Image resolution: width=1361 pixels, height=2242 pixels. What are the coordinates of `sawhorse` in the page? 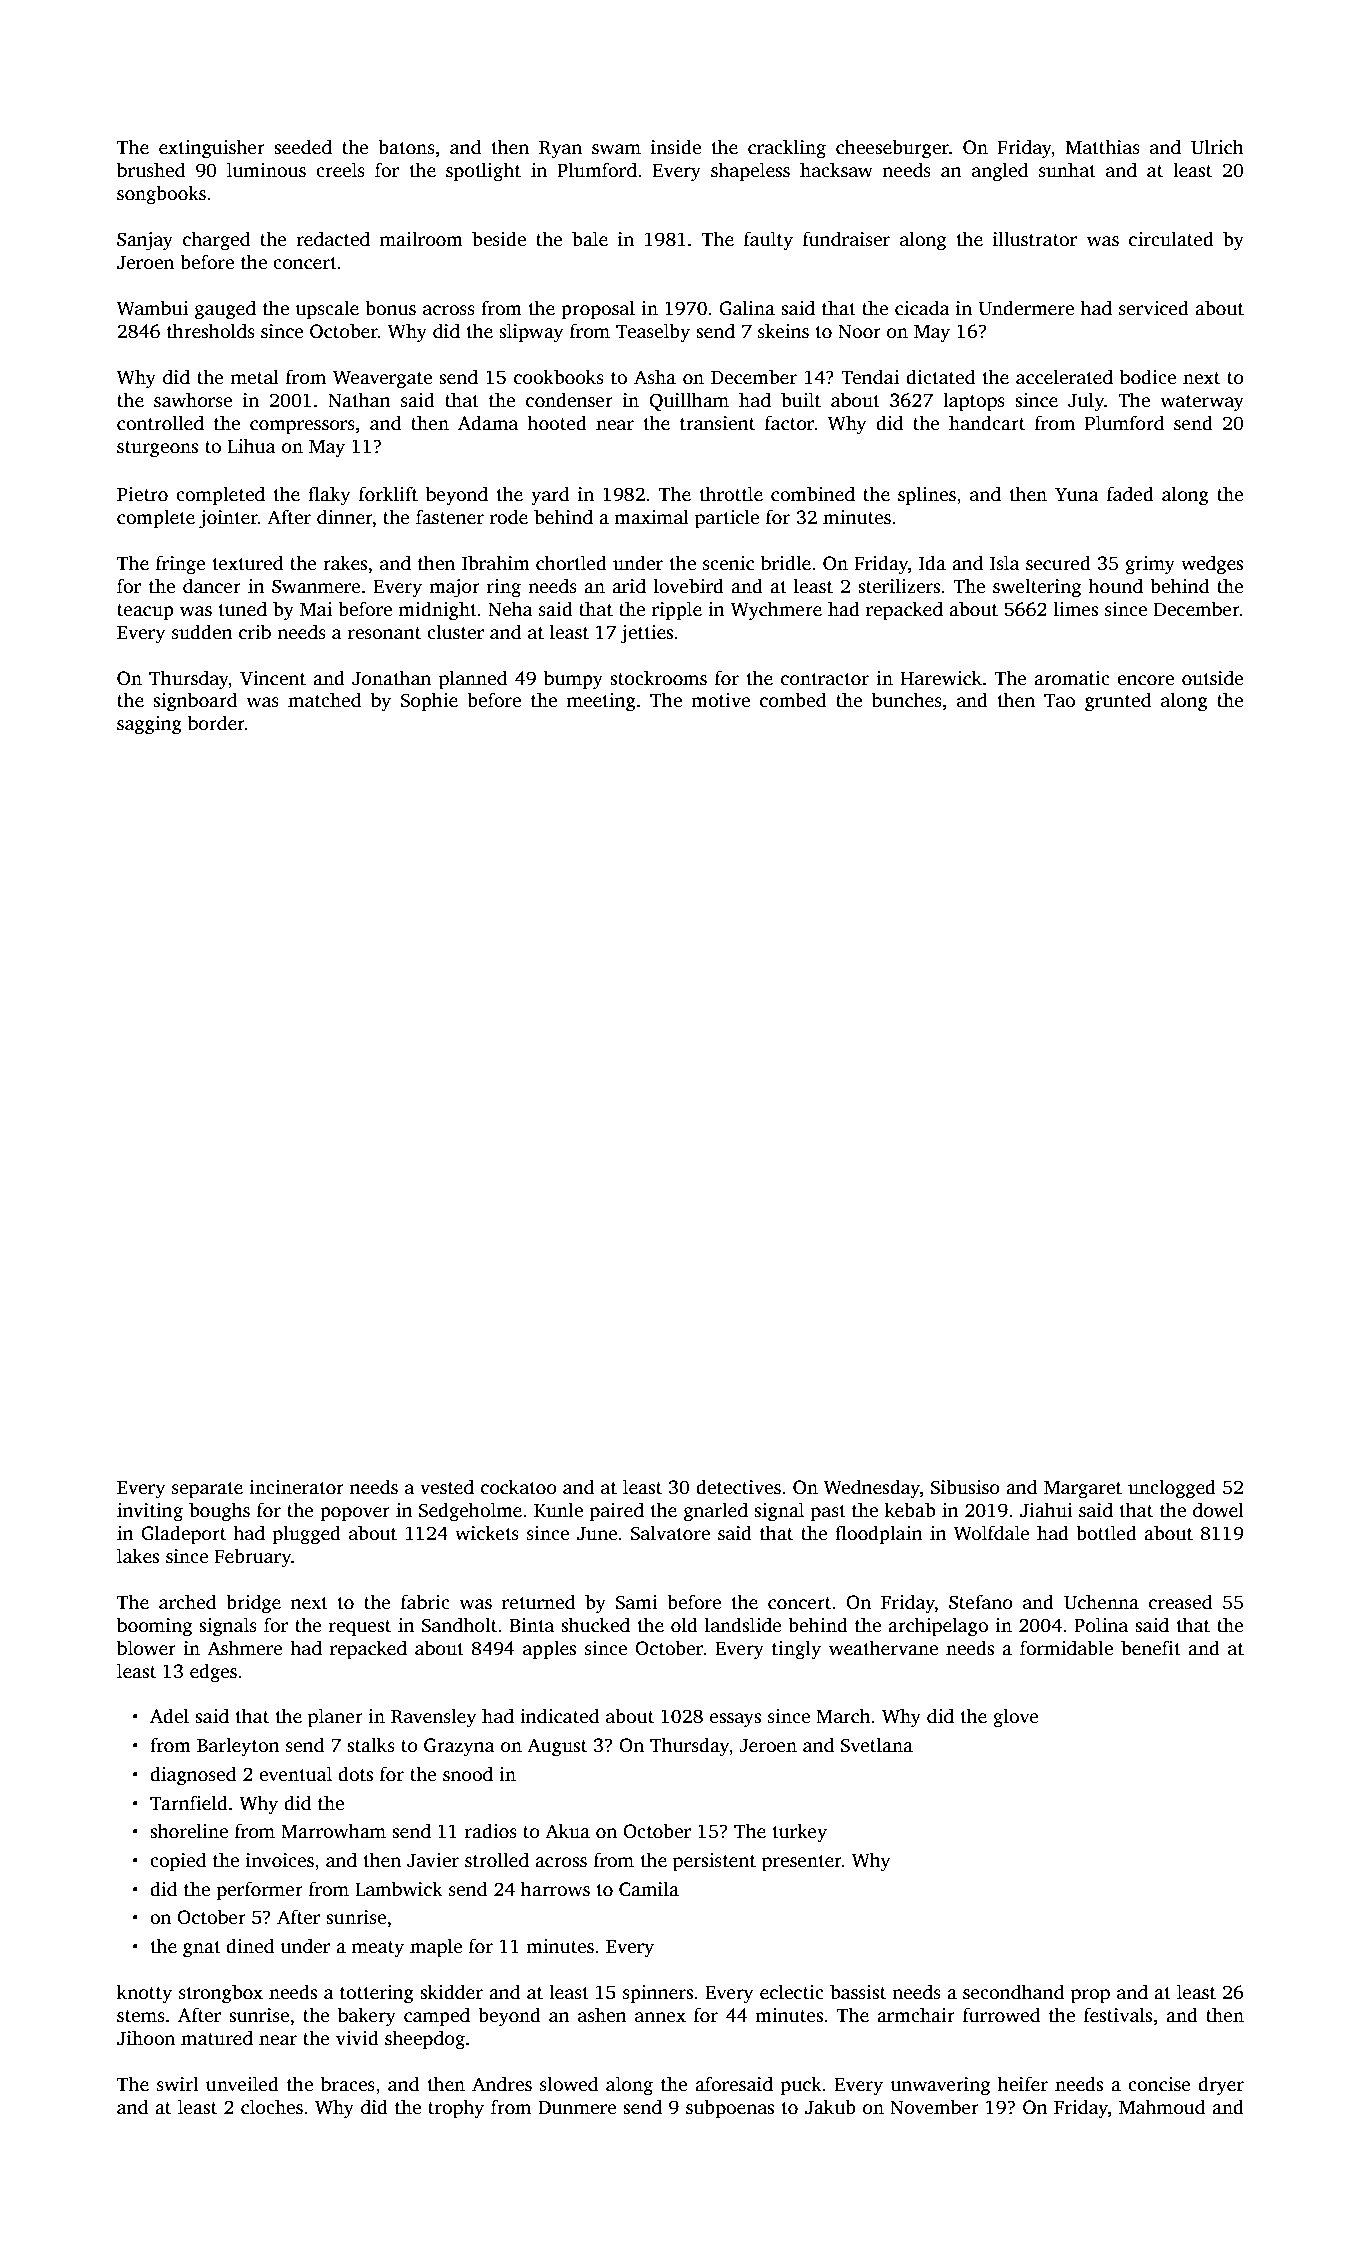 It's located at (193, 400).
